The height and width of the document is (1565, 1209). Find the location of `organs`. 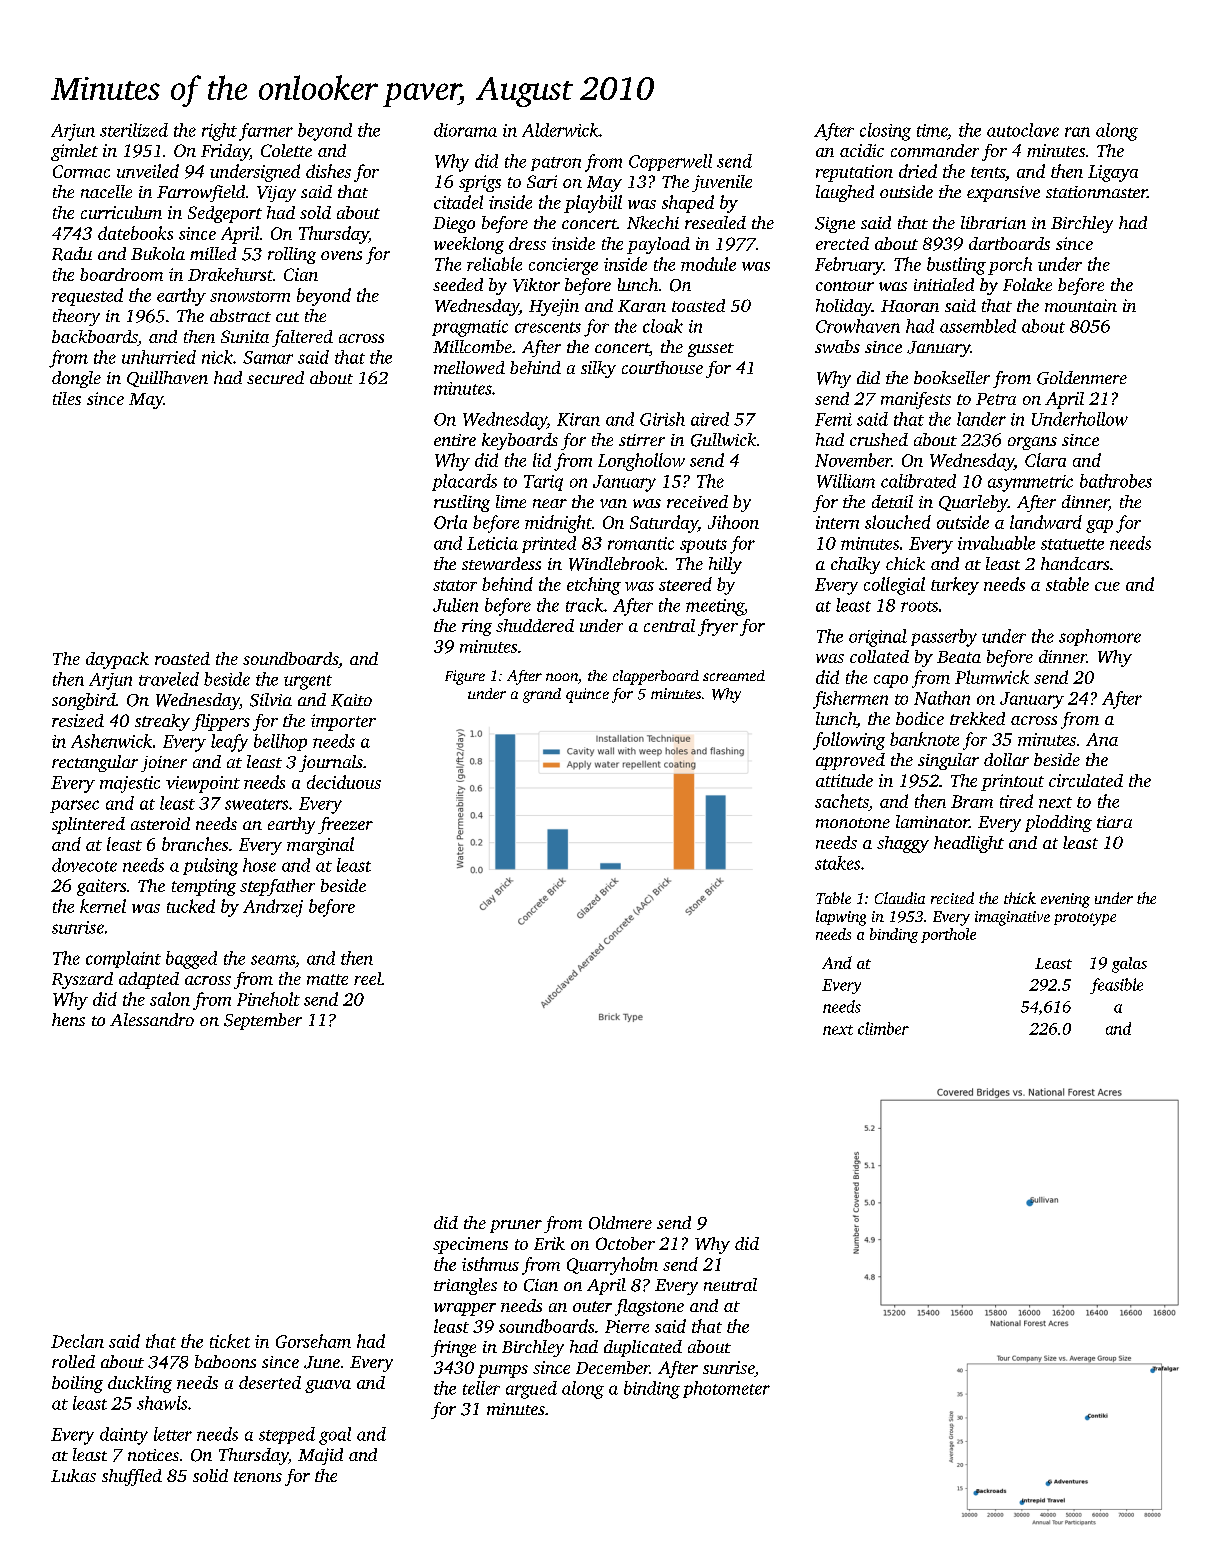

organs is located at coordinates (1032, 443).
